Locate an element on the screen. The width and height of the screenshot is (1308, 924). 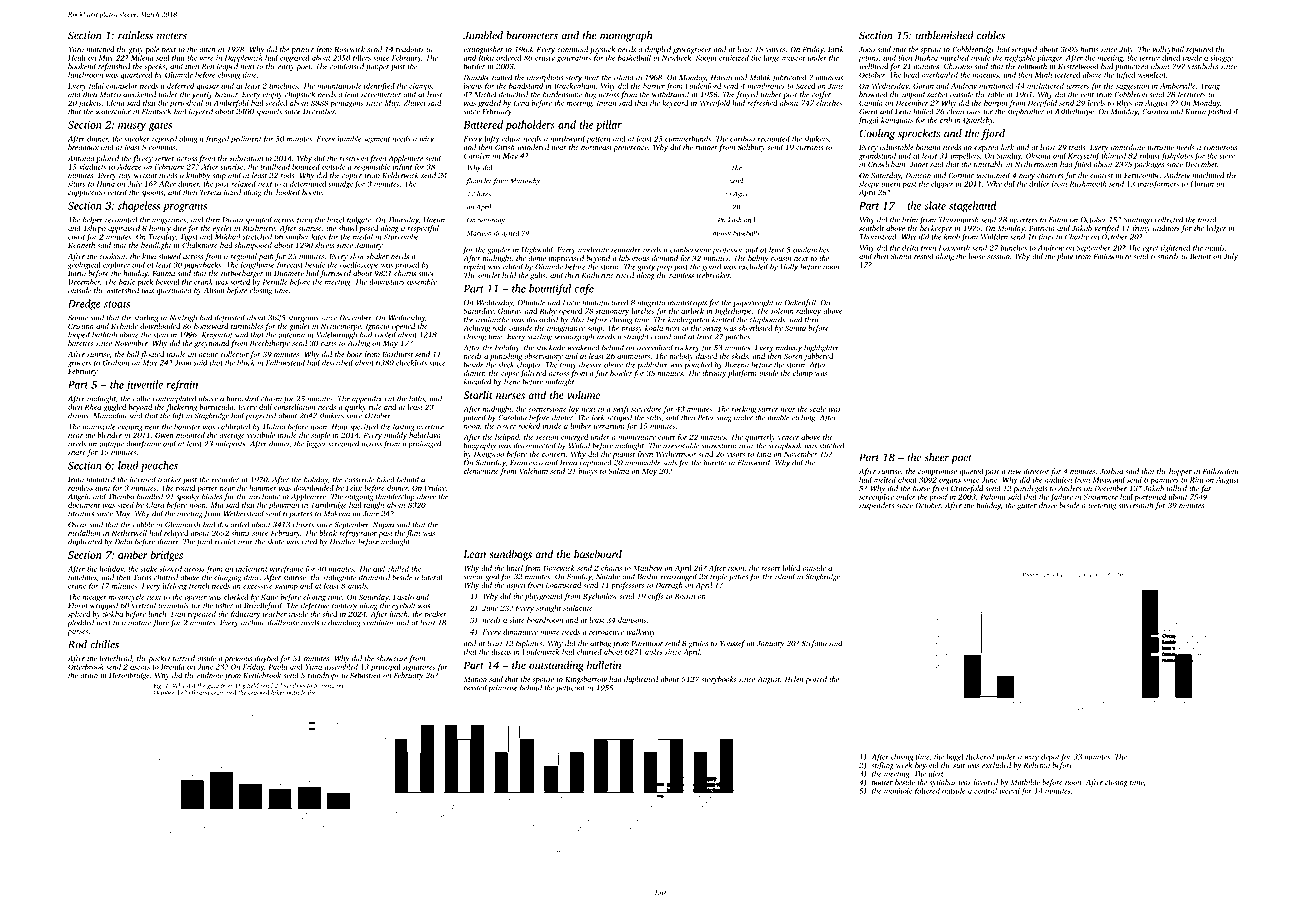
highlighter is located at coordinates (821, 348).
